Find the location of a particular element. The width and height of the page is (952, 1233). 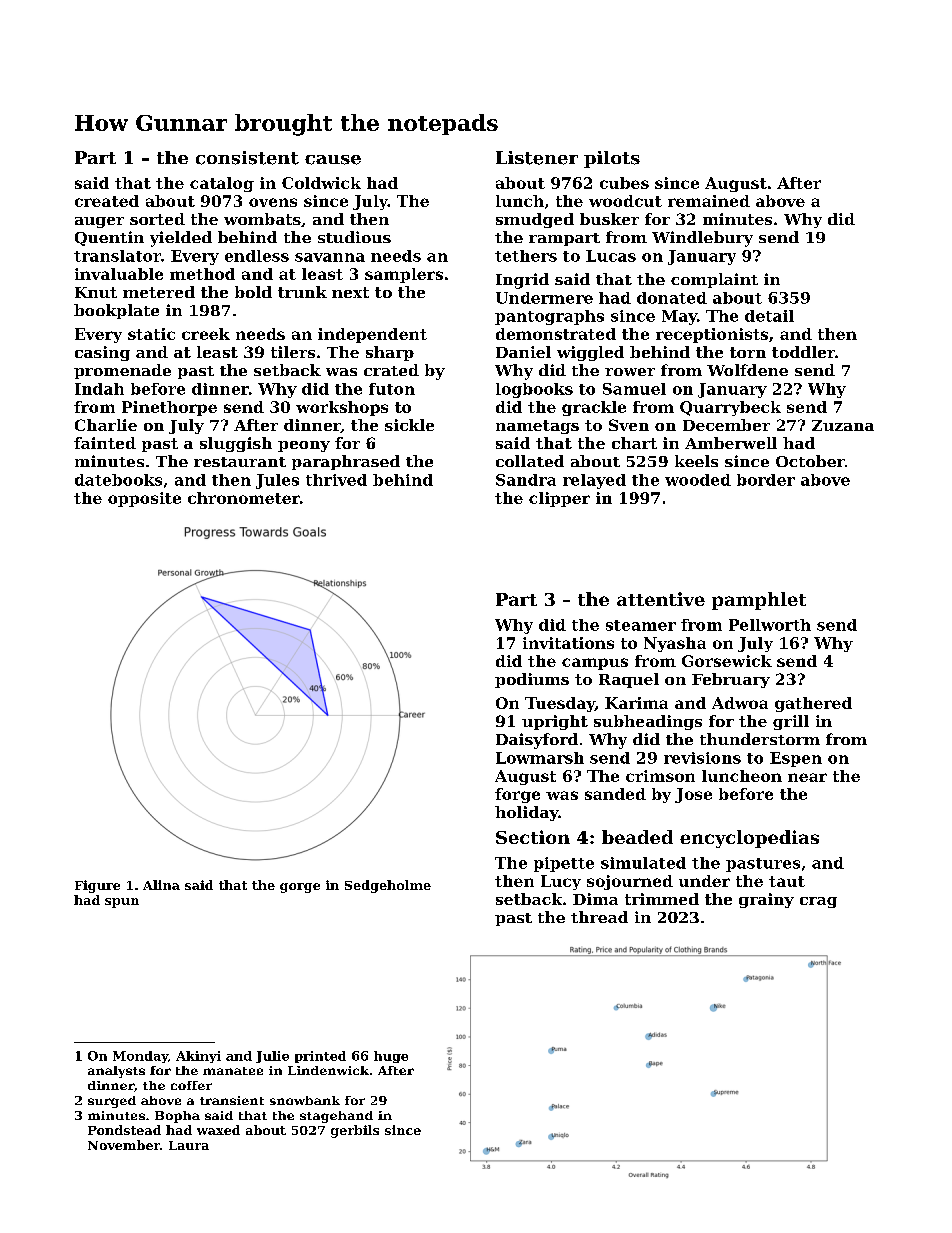

surged is located at coordinates (112, 1102).
